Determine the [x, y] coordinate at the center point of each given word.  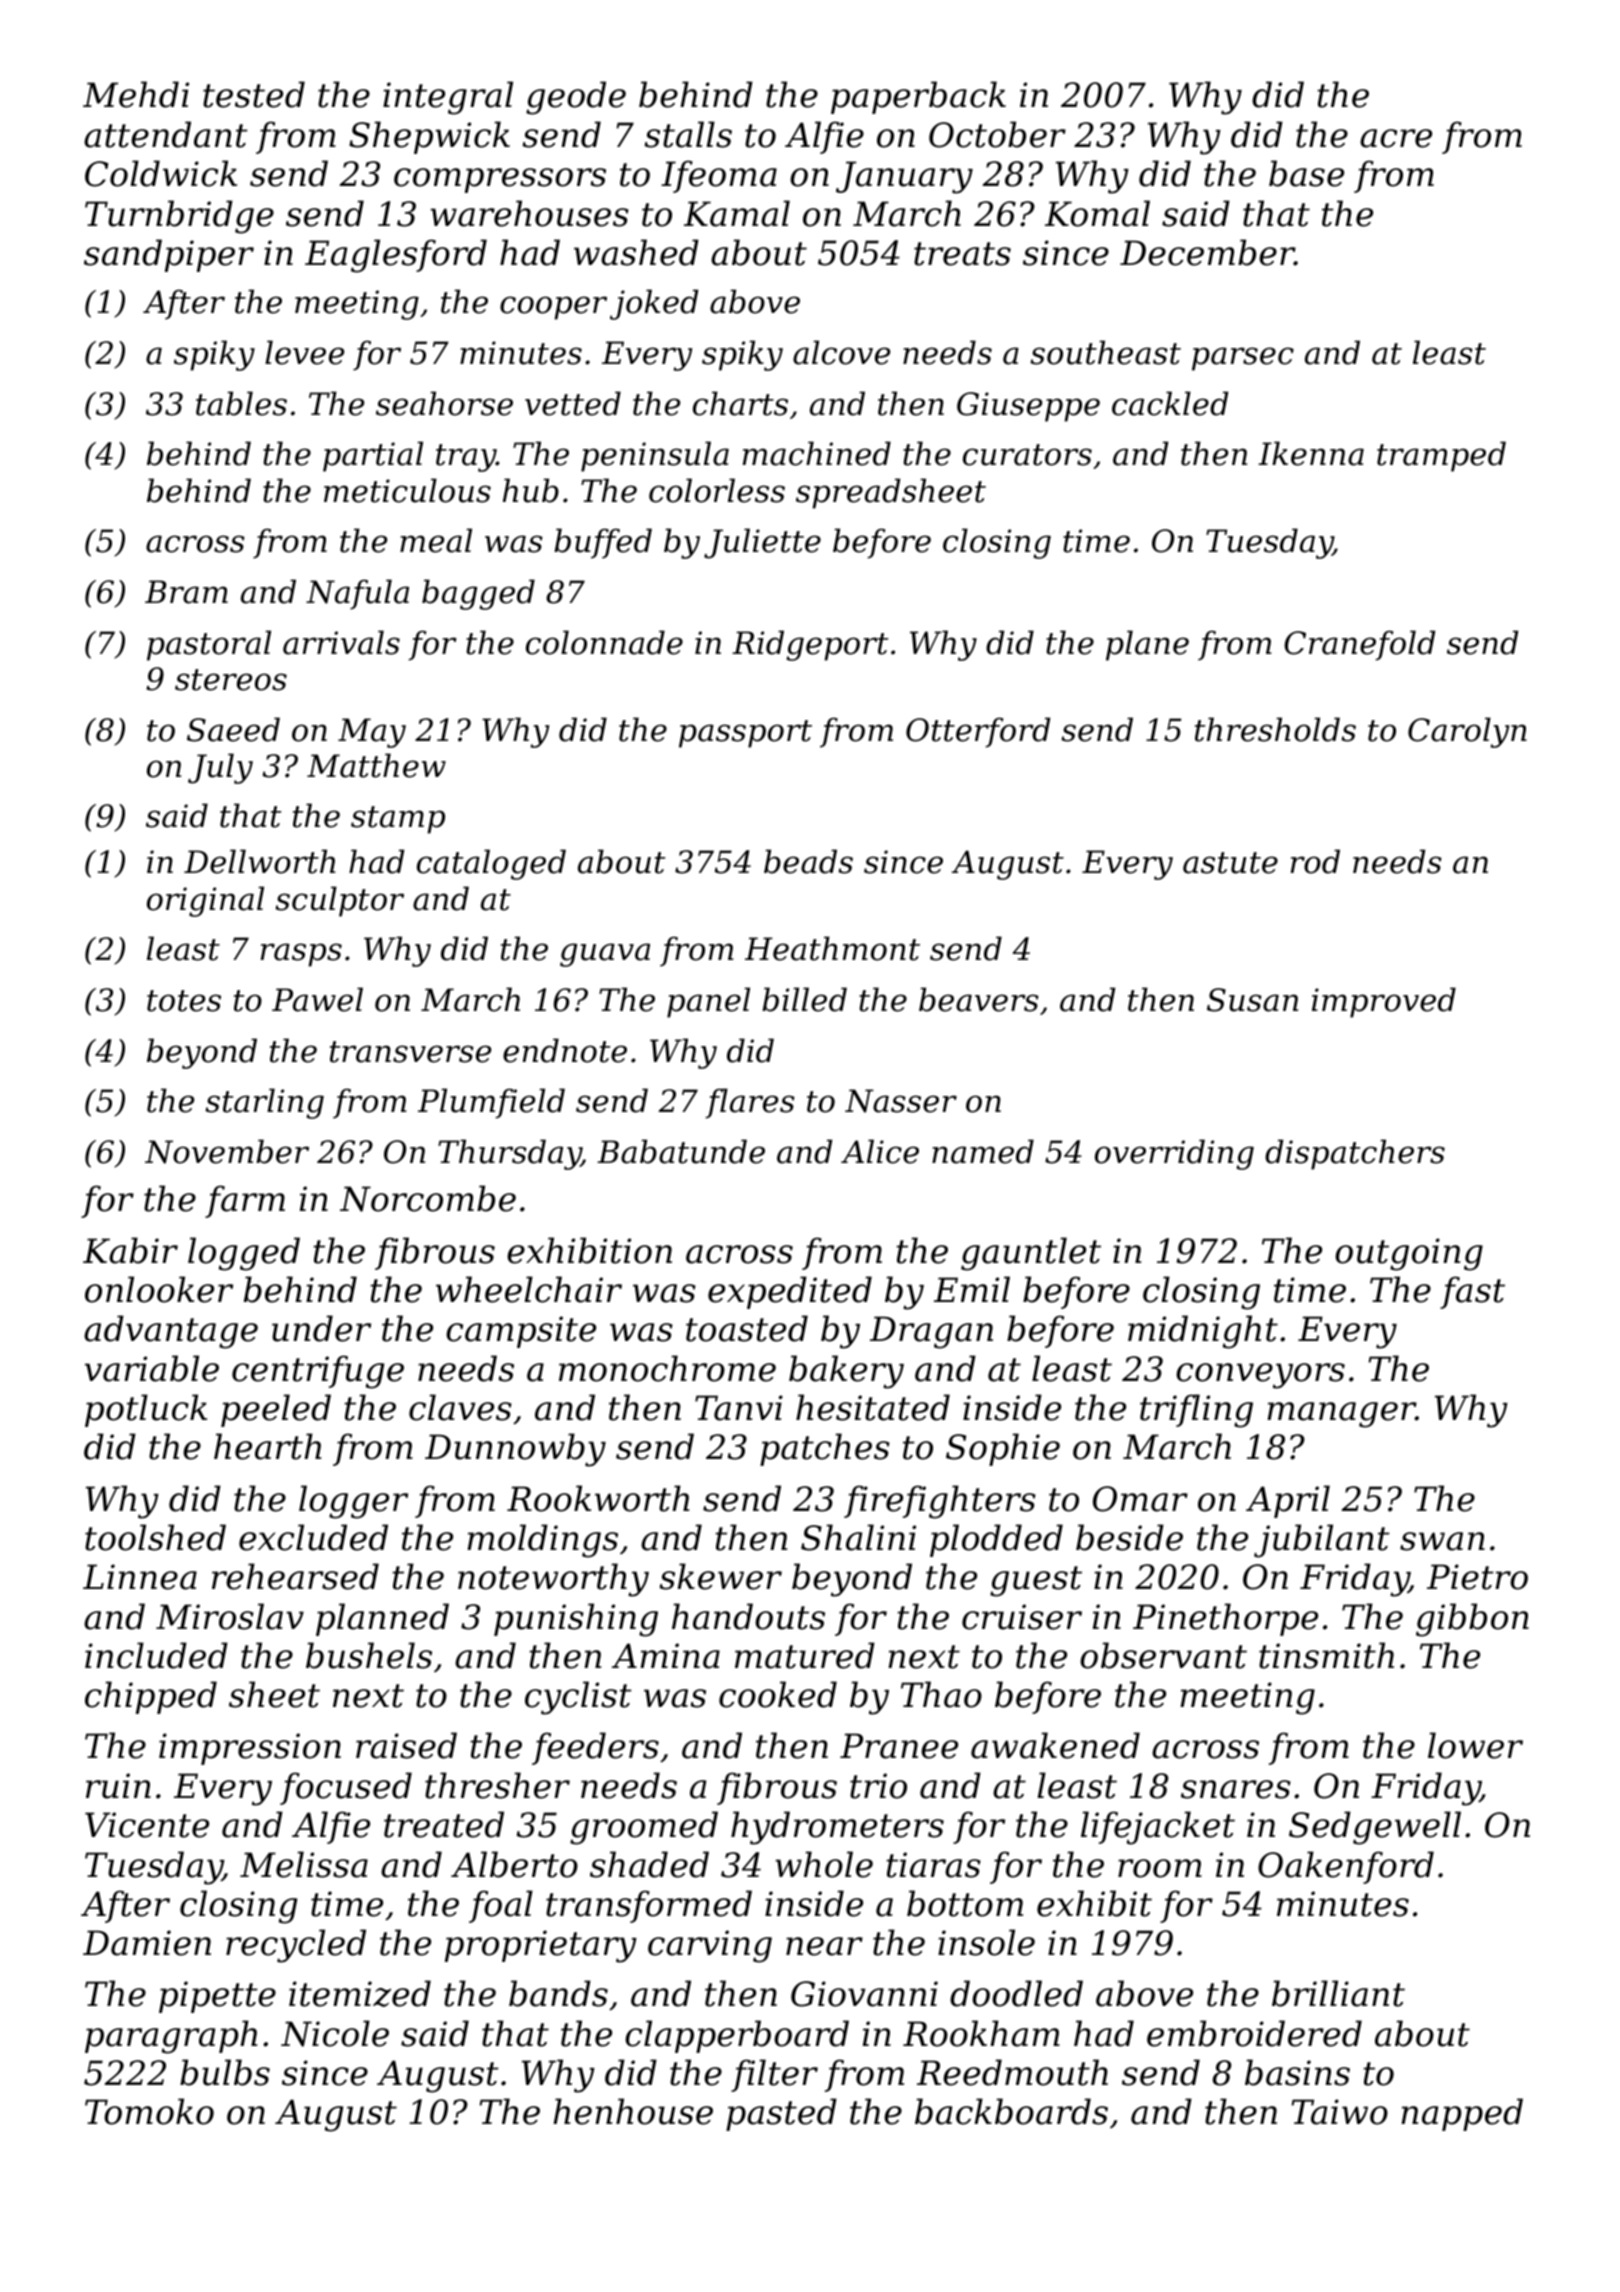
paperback [918, 97]
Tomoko [149, 2111]
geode [576, 98]
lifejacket [1158, 1828]
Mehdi [136, 94]
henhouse [633, 2111]
